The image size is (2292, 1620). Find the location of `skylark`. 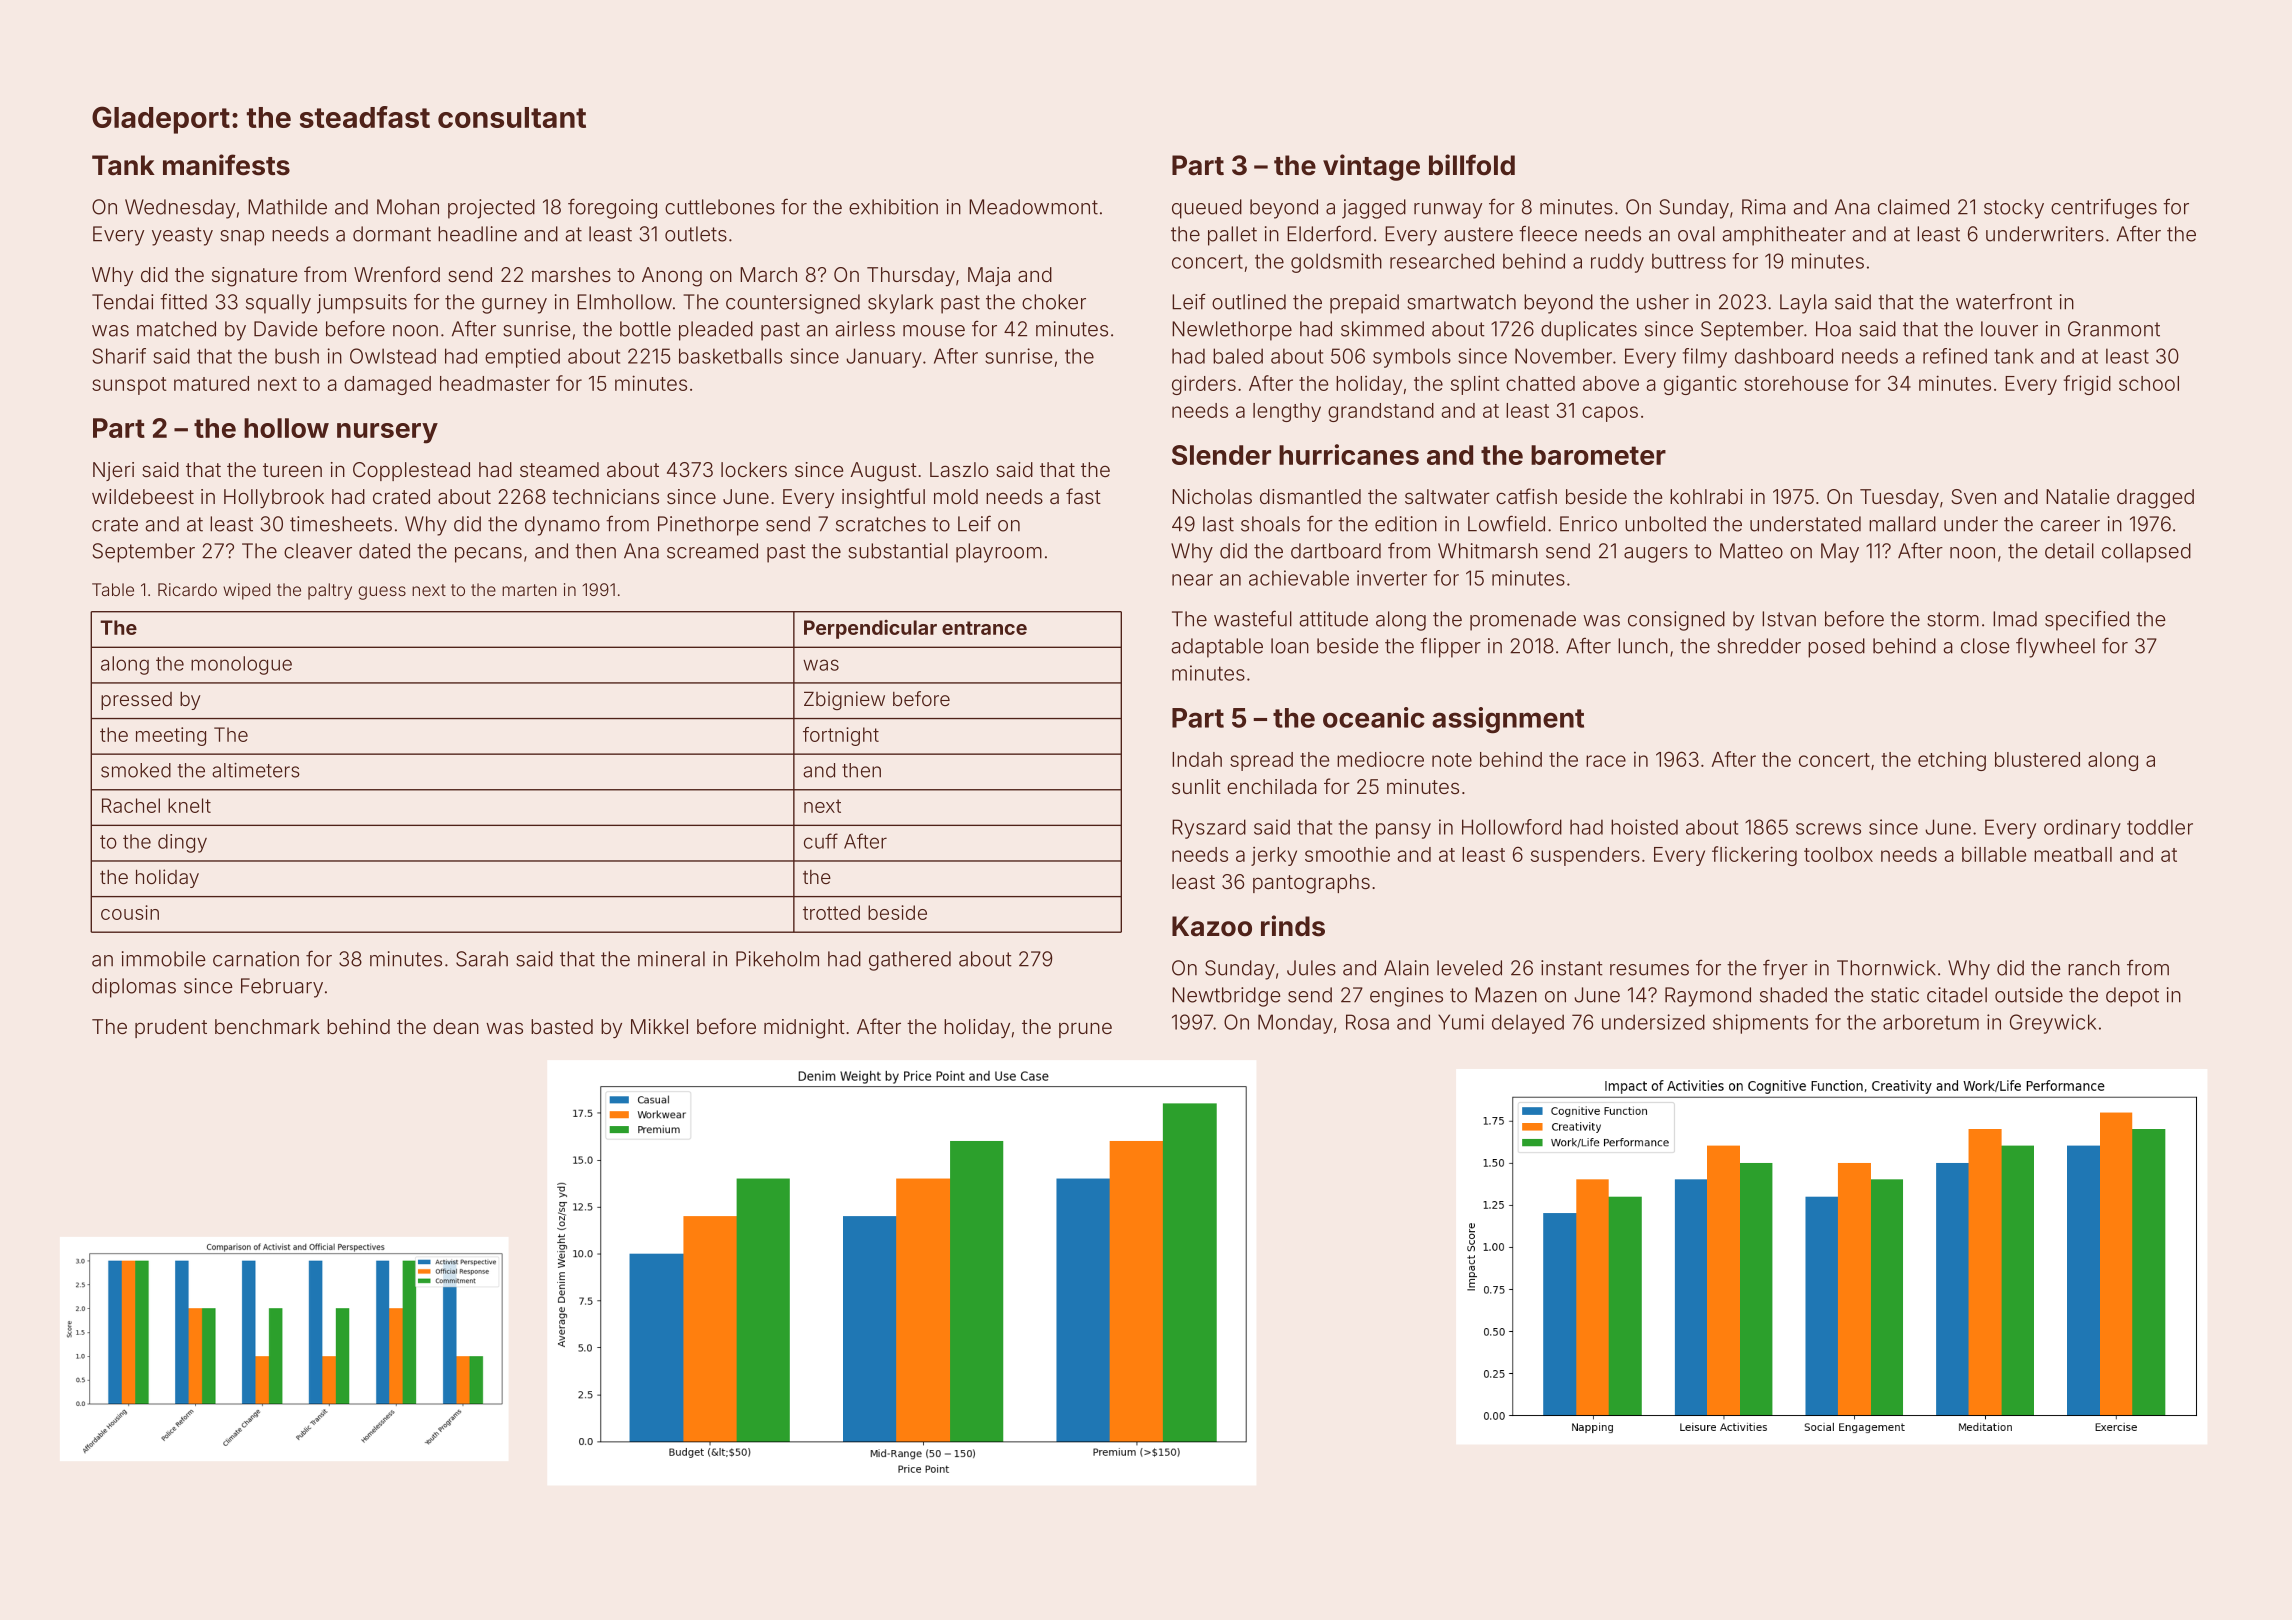

skylark is located at coordinates (900, 304).
